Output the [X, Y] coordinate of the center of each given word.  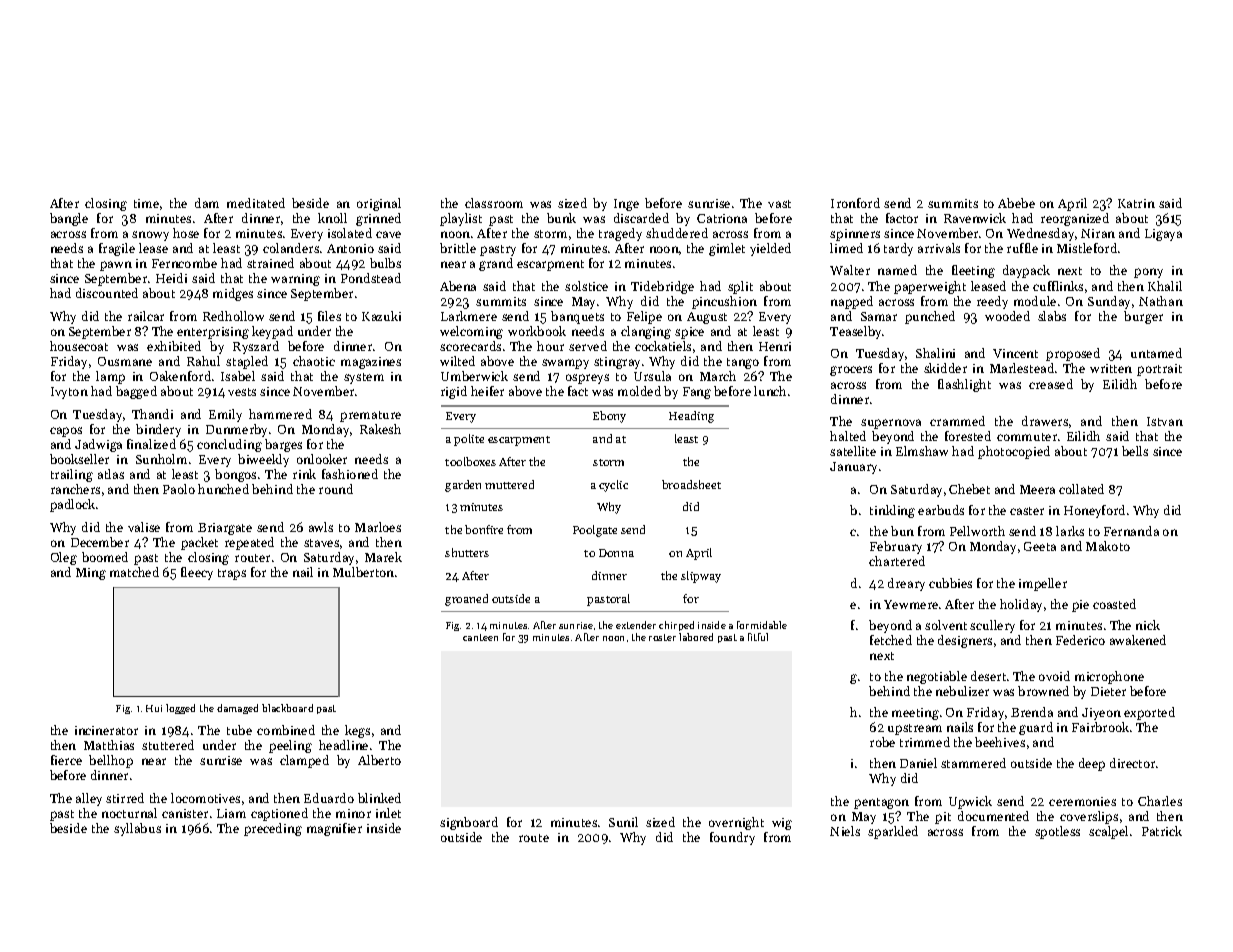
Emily [225, 415]
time [146, 203]
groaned [466, 600]
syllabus [137, 829]
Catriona [722, 218]
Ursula [652, 376]
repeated [249, 543]
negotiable [937, 677]
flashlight [964, 385]
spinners [855, 235]
